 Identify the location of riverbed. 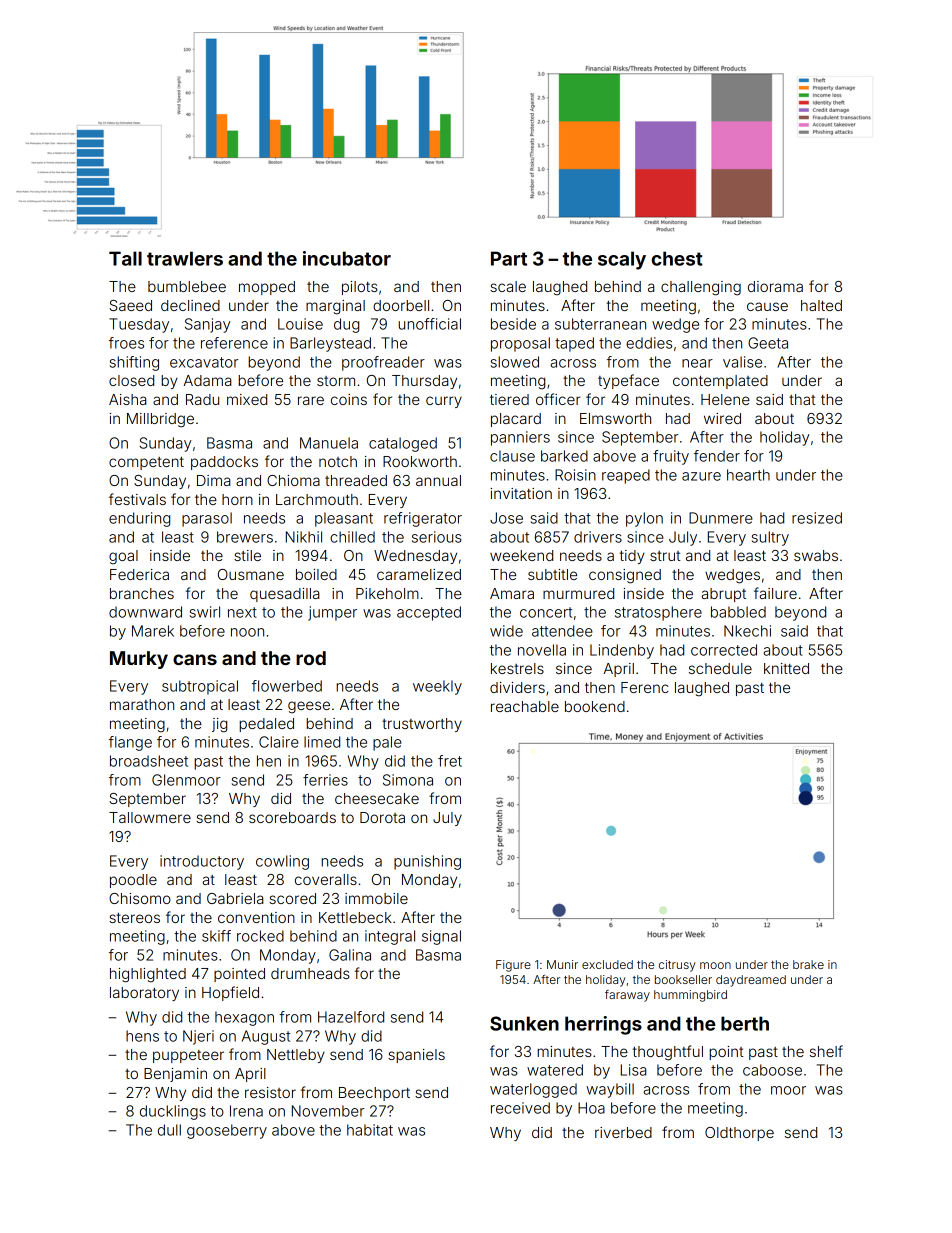
(623, 1132).
